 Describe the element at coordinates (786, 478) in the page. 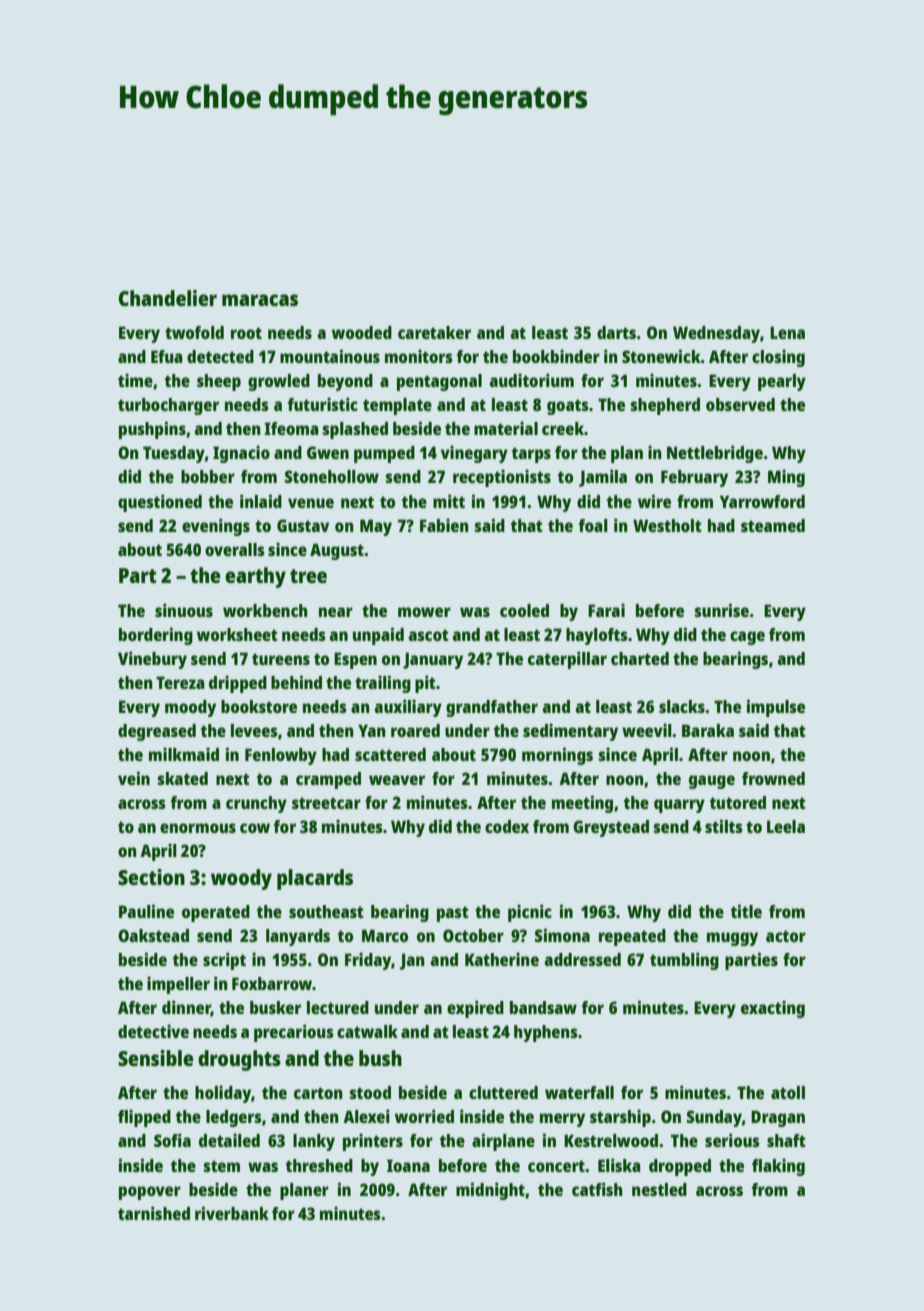

I see `Ming` at that location.
